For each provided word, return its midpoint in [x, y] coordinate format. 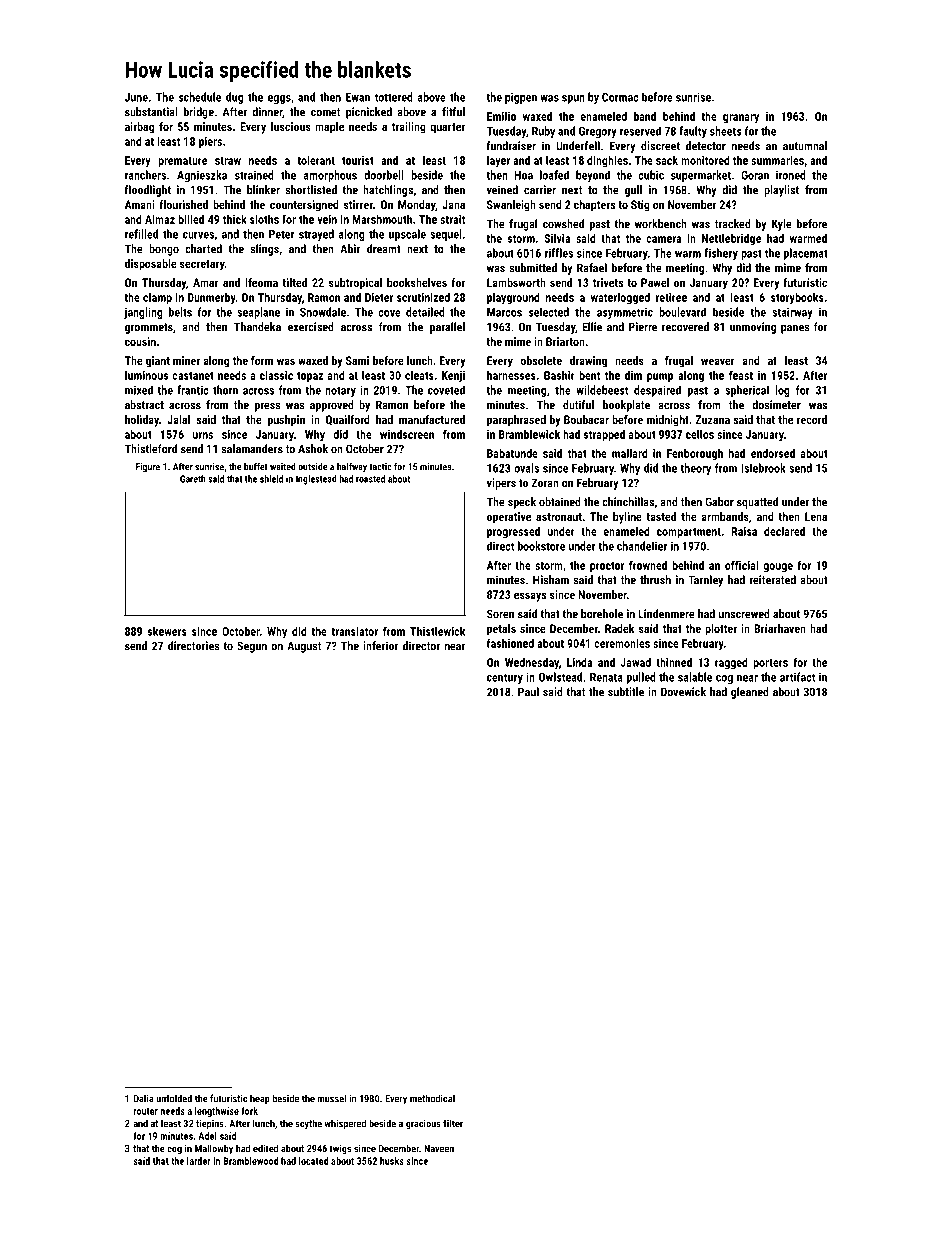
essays [530, 597]
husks [392, 1161]
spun [573, 99]
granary [741, 119]
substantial [151, 112]
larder [199, 1161]
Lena [816, 516]
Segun [252, 647]
